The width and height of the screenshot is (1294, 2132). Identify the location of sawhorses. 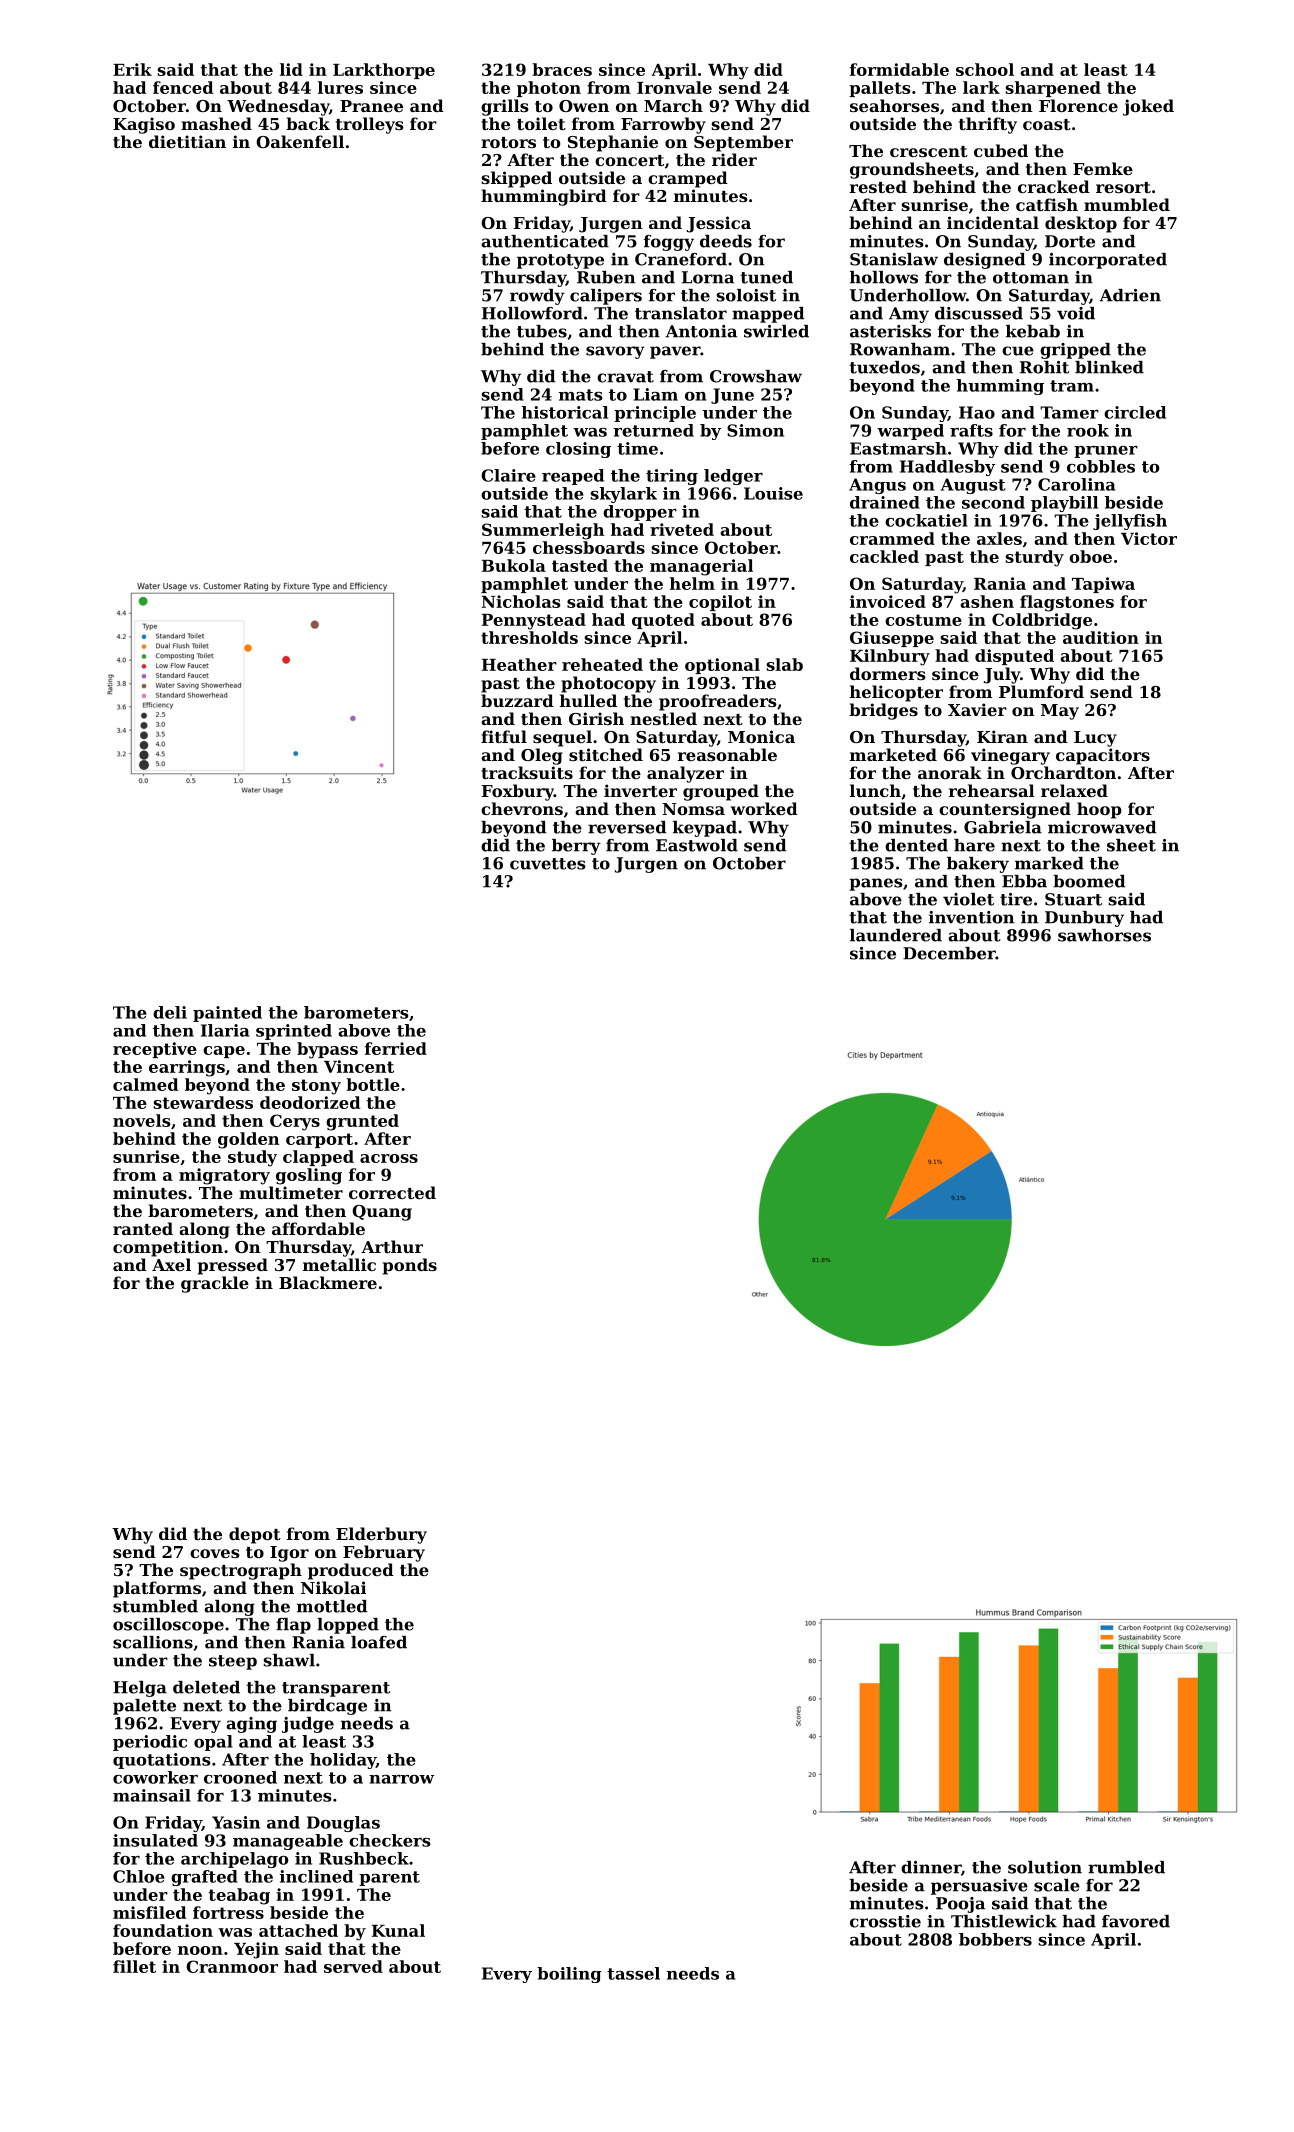
(1104, 935).
